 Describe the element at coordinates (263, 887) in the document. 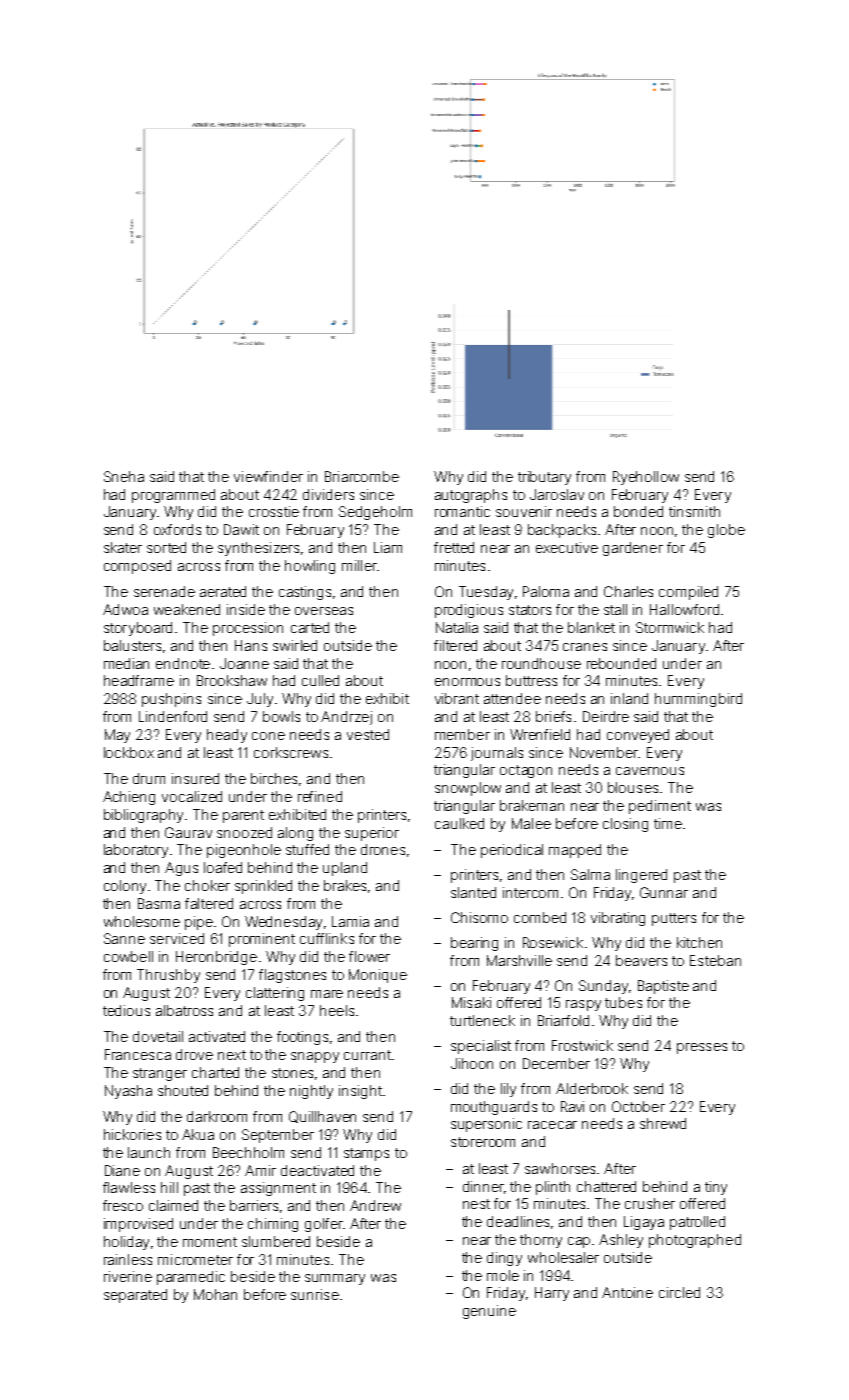

I see `sprinkled` at that location.
